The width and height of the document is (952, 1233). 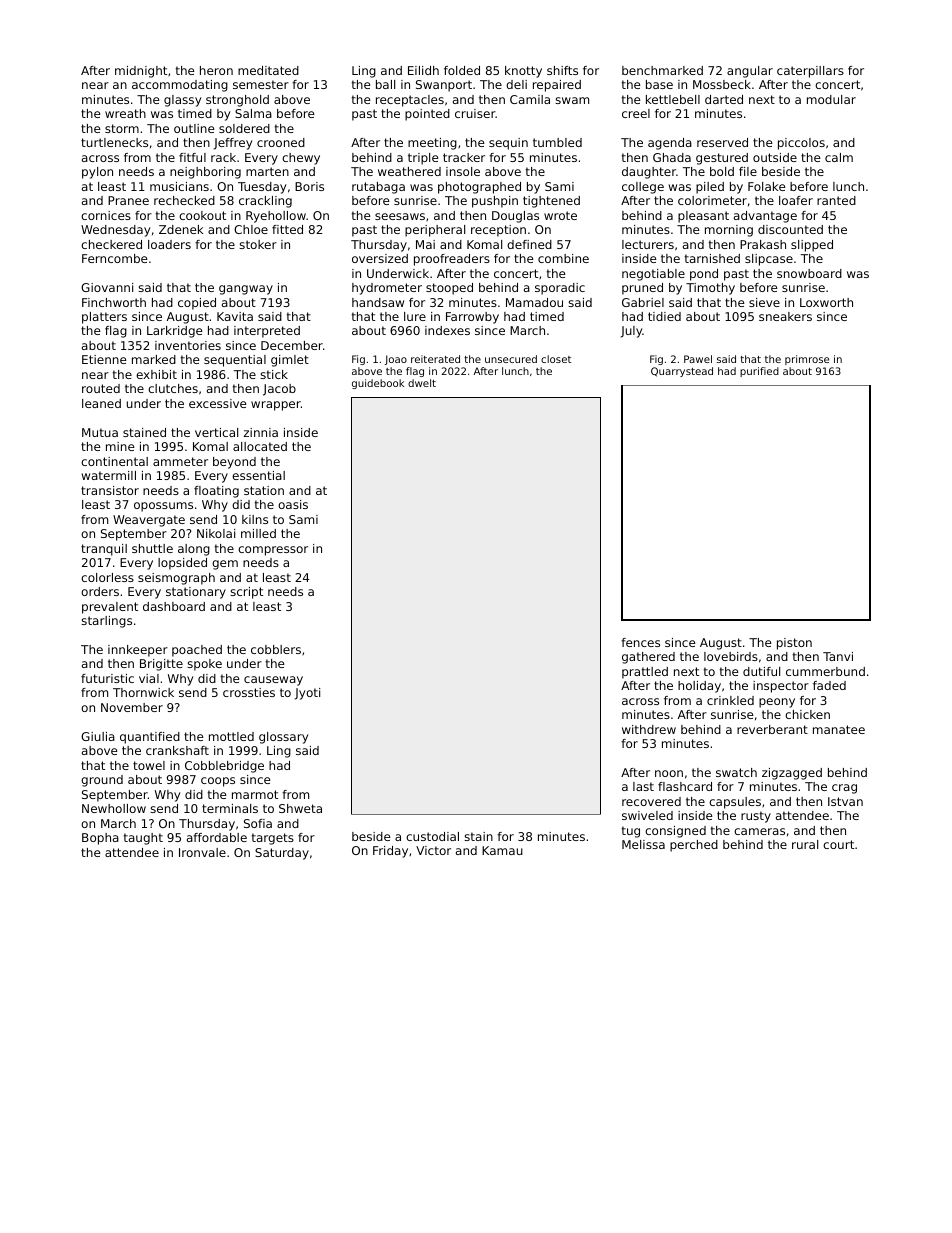 I want to click on agenda, so click(x=670, y=144).
